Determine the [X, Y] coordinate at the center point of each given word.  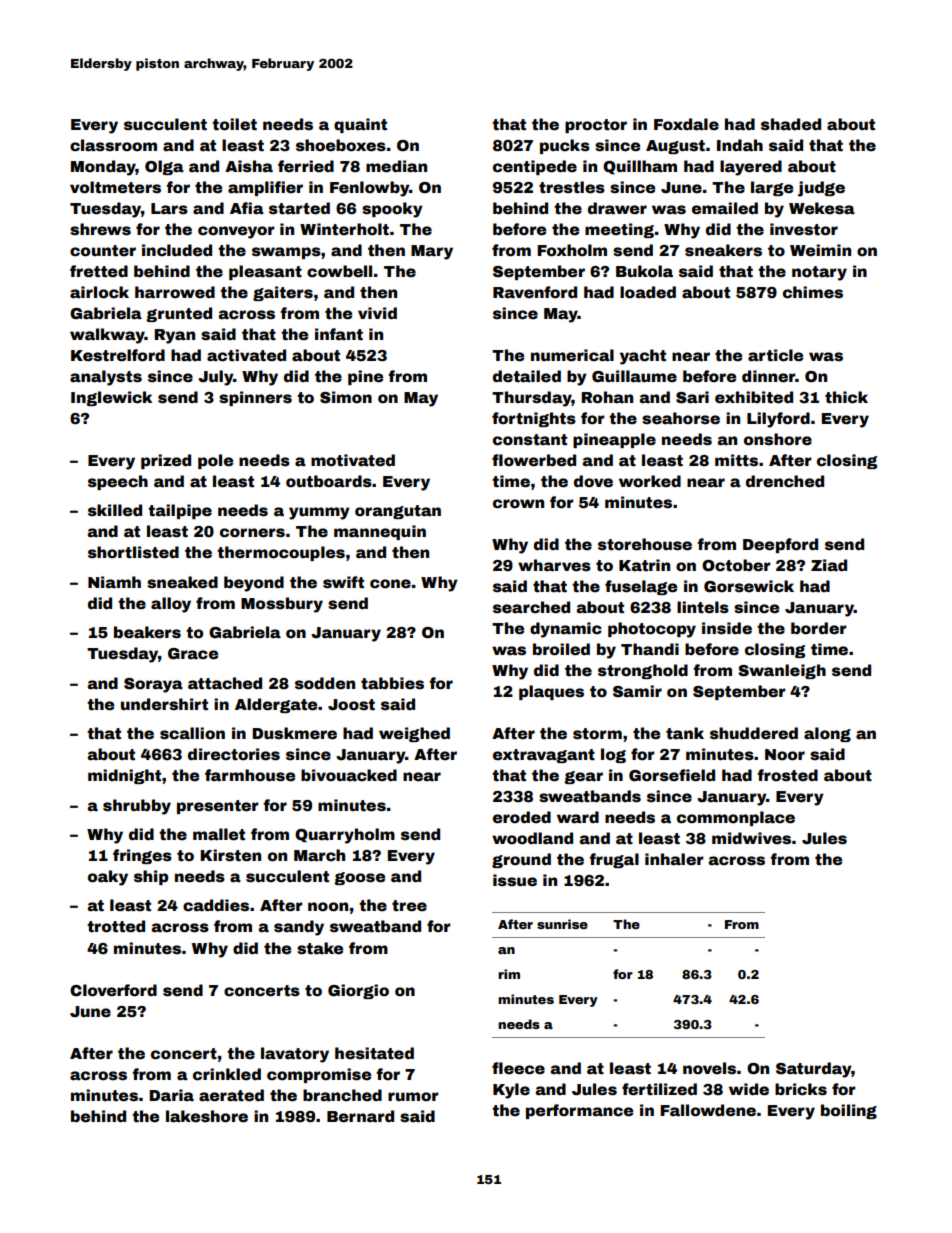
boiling [849, 1111]
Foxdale [686, 124]
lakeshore [207, 1116]
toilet [234, 124]
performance [579, 1111]
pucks [565, 146]
